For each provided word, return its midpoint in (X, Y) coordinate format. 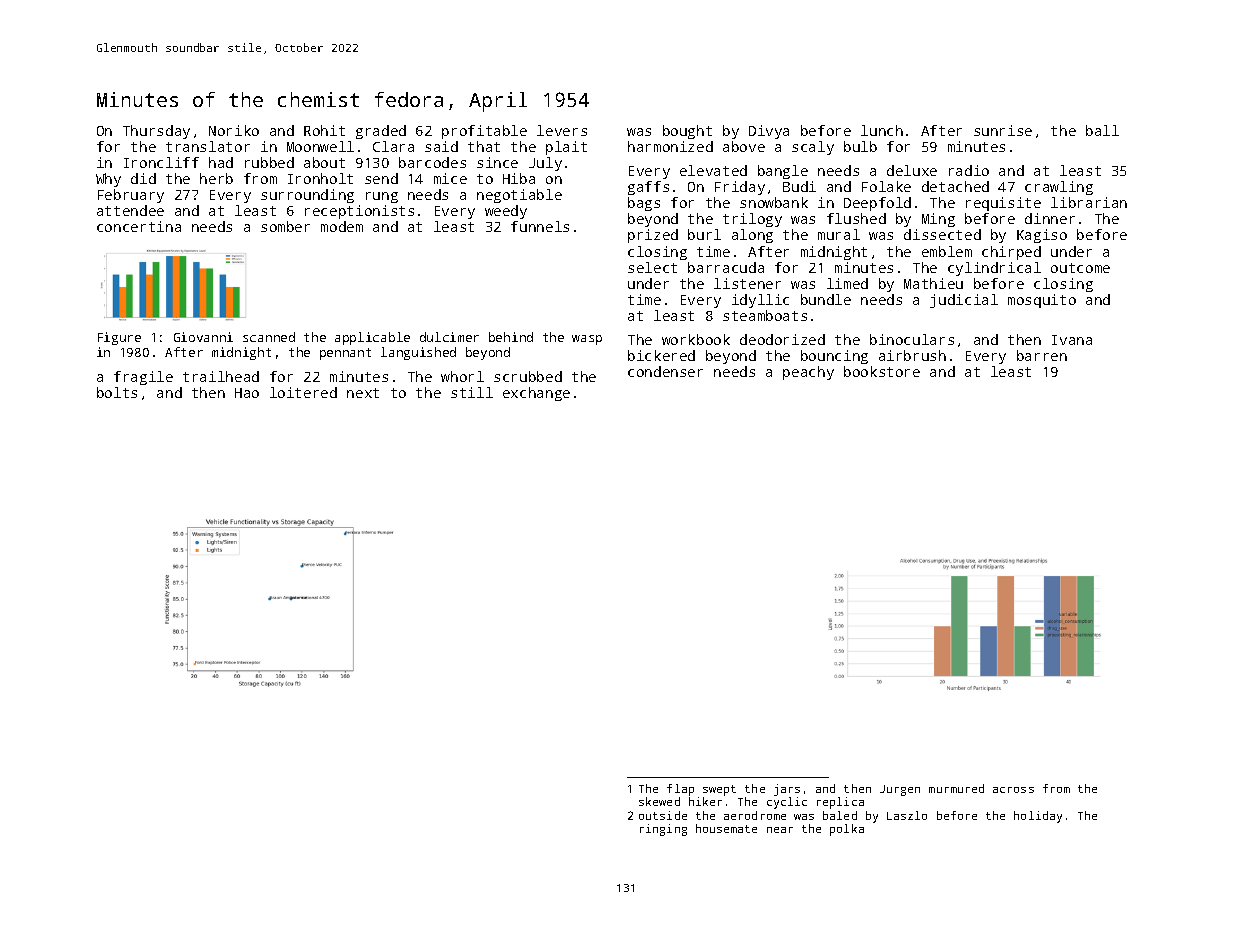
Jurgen (900, 790)
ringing (663, 830)
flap (680, 790)
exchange (536, 394)
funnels (540, 226)
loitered (303, 392)
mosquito (1042, 301)
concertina (139, 226)
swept (719, 790)
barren (1042, 355)
